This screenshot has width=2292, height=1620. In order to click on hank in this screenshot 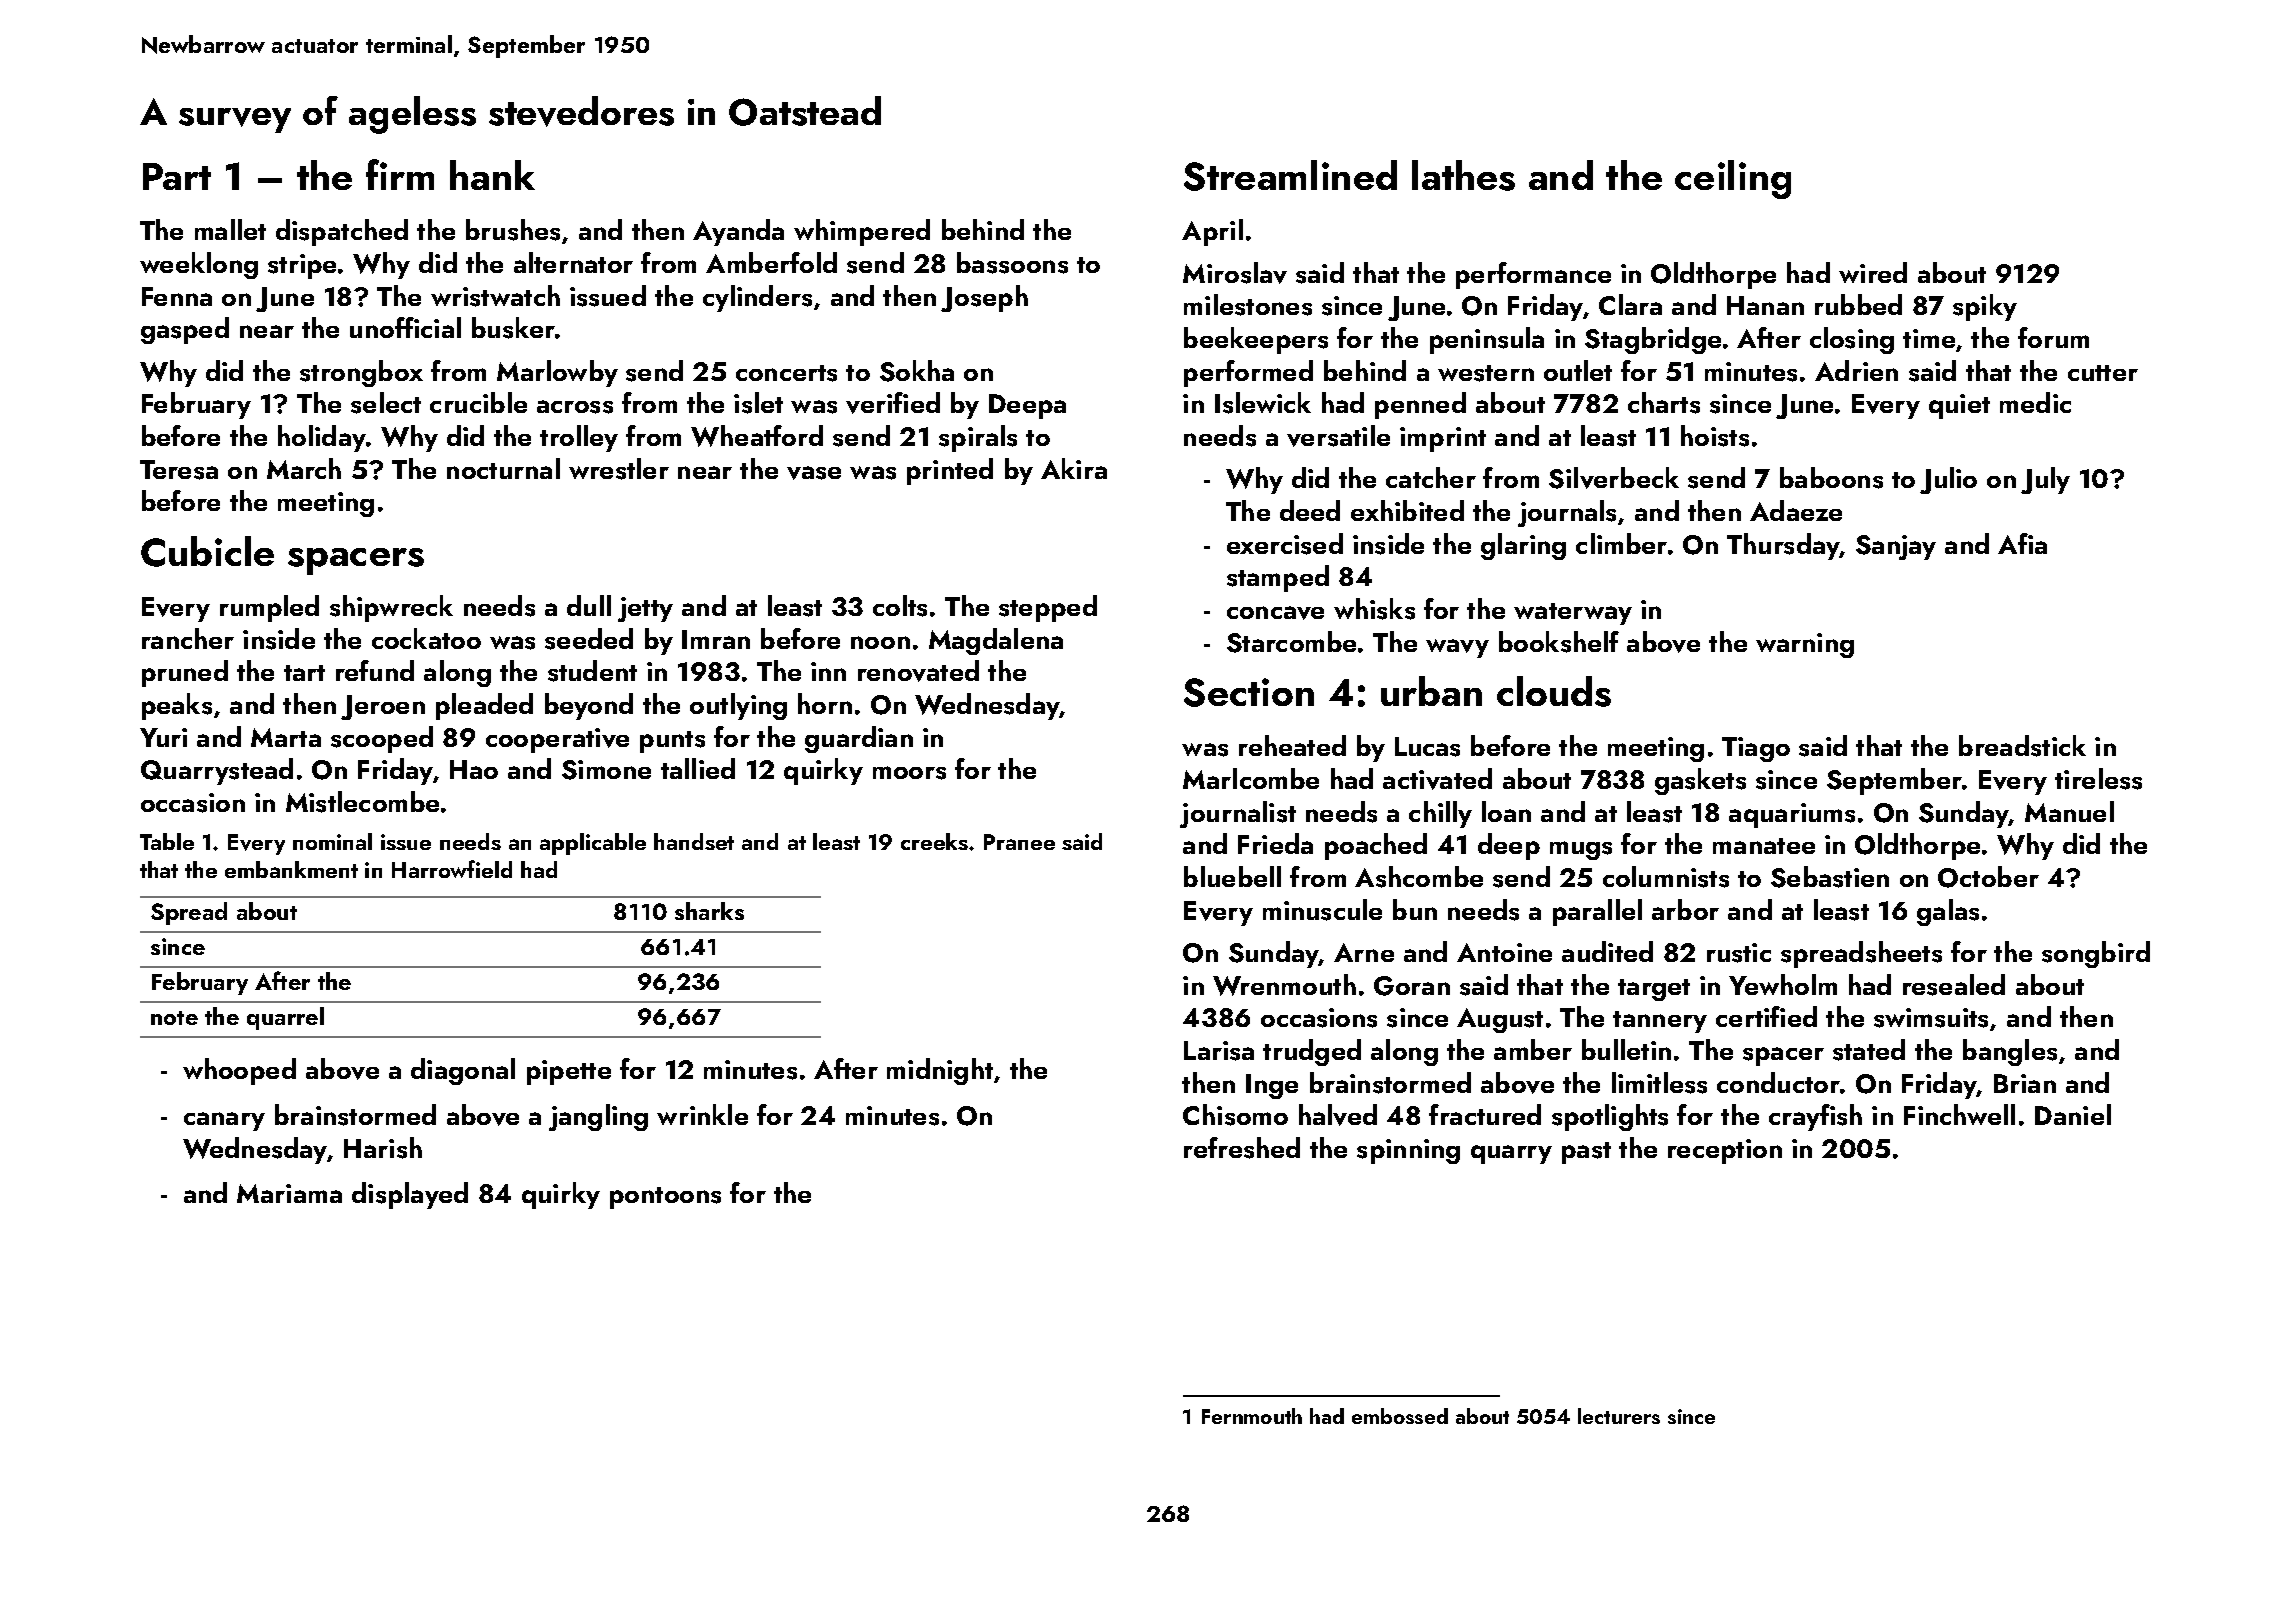, I will do `click(492, 175)`.
